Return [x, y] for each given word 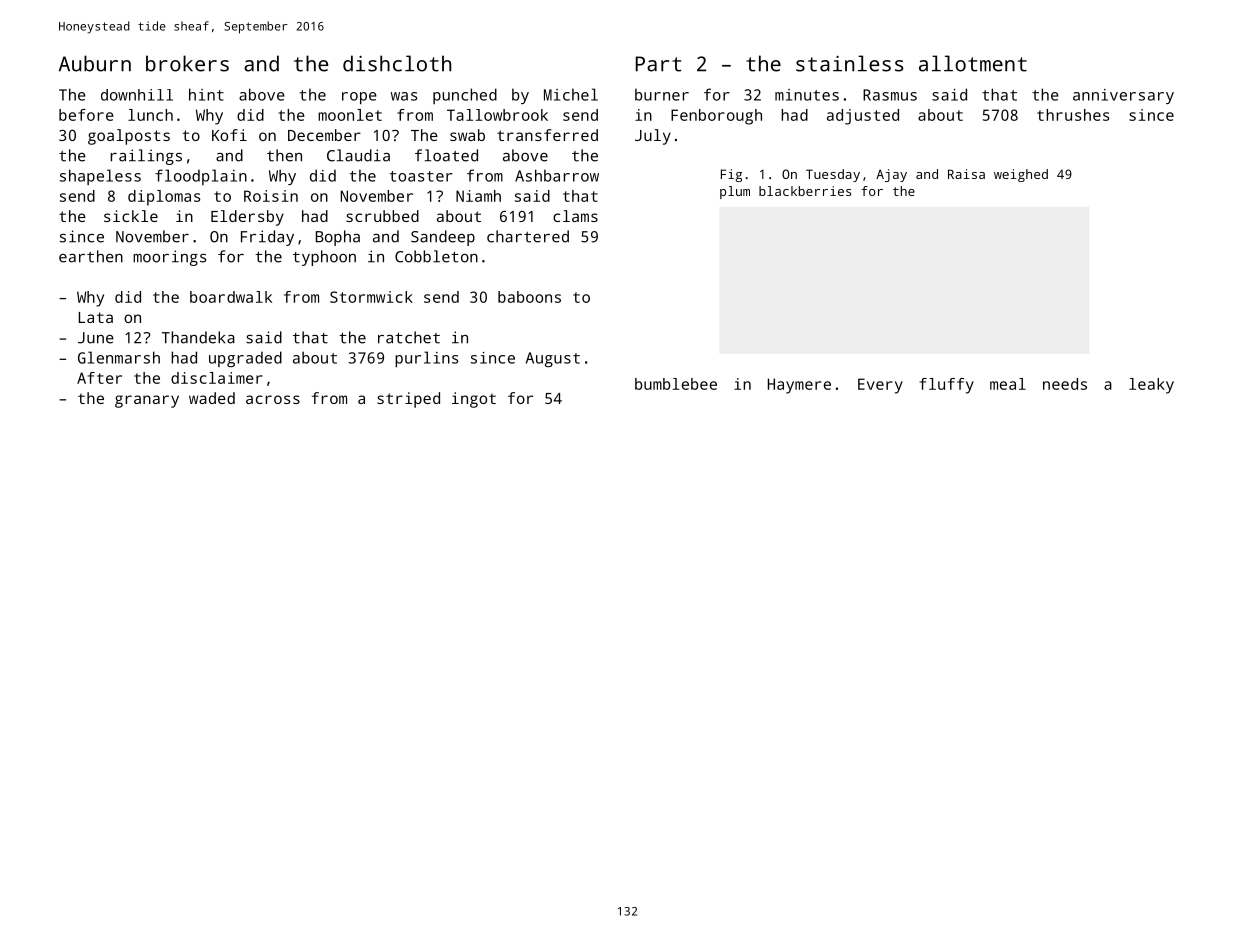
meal [1008, 384]
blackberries [805, 191]
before [86, 115]
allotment [973, 63]
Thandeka [198, 337]
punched [465, 96]
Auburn [95, 63]
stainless [850, 63]
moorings [169, 258]
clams [575, 216]
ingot [474, 400]
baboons [529, 297]
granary [147, 401]
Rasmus [890, 95]
